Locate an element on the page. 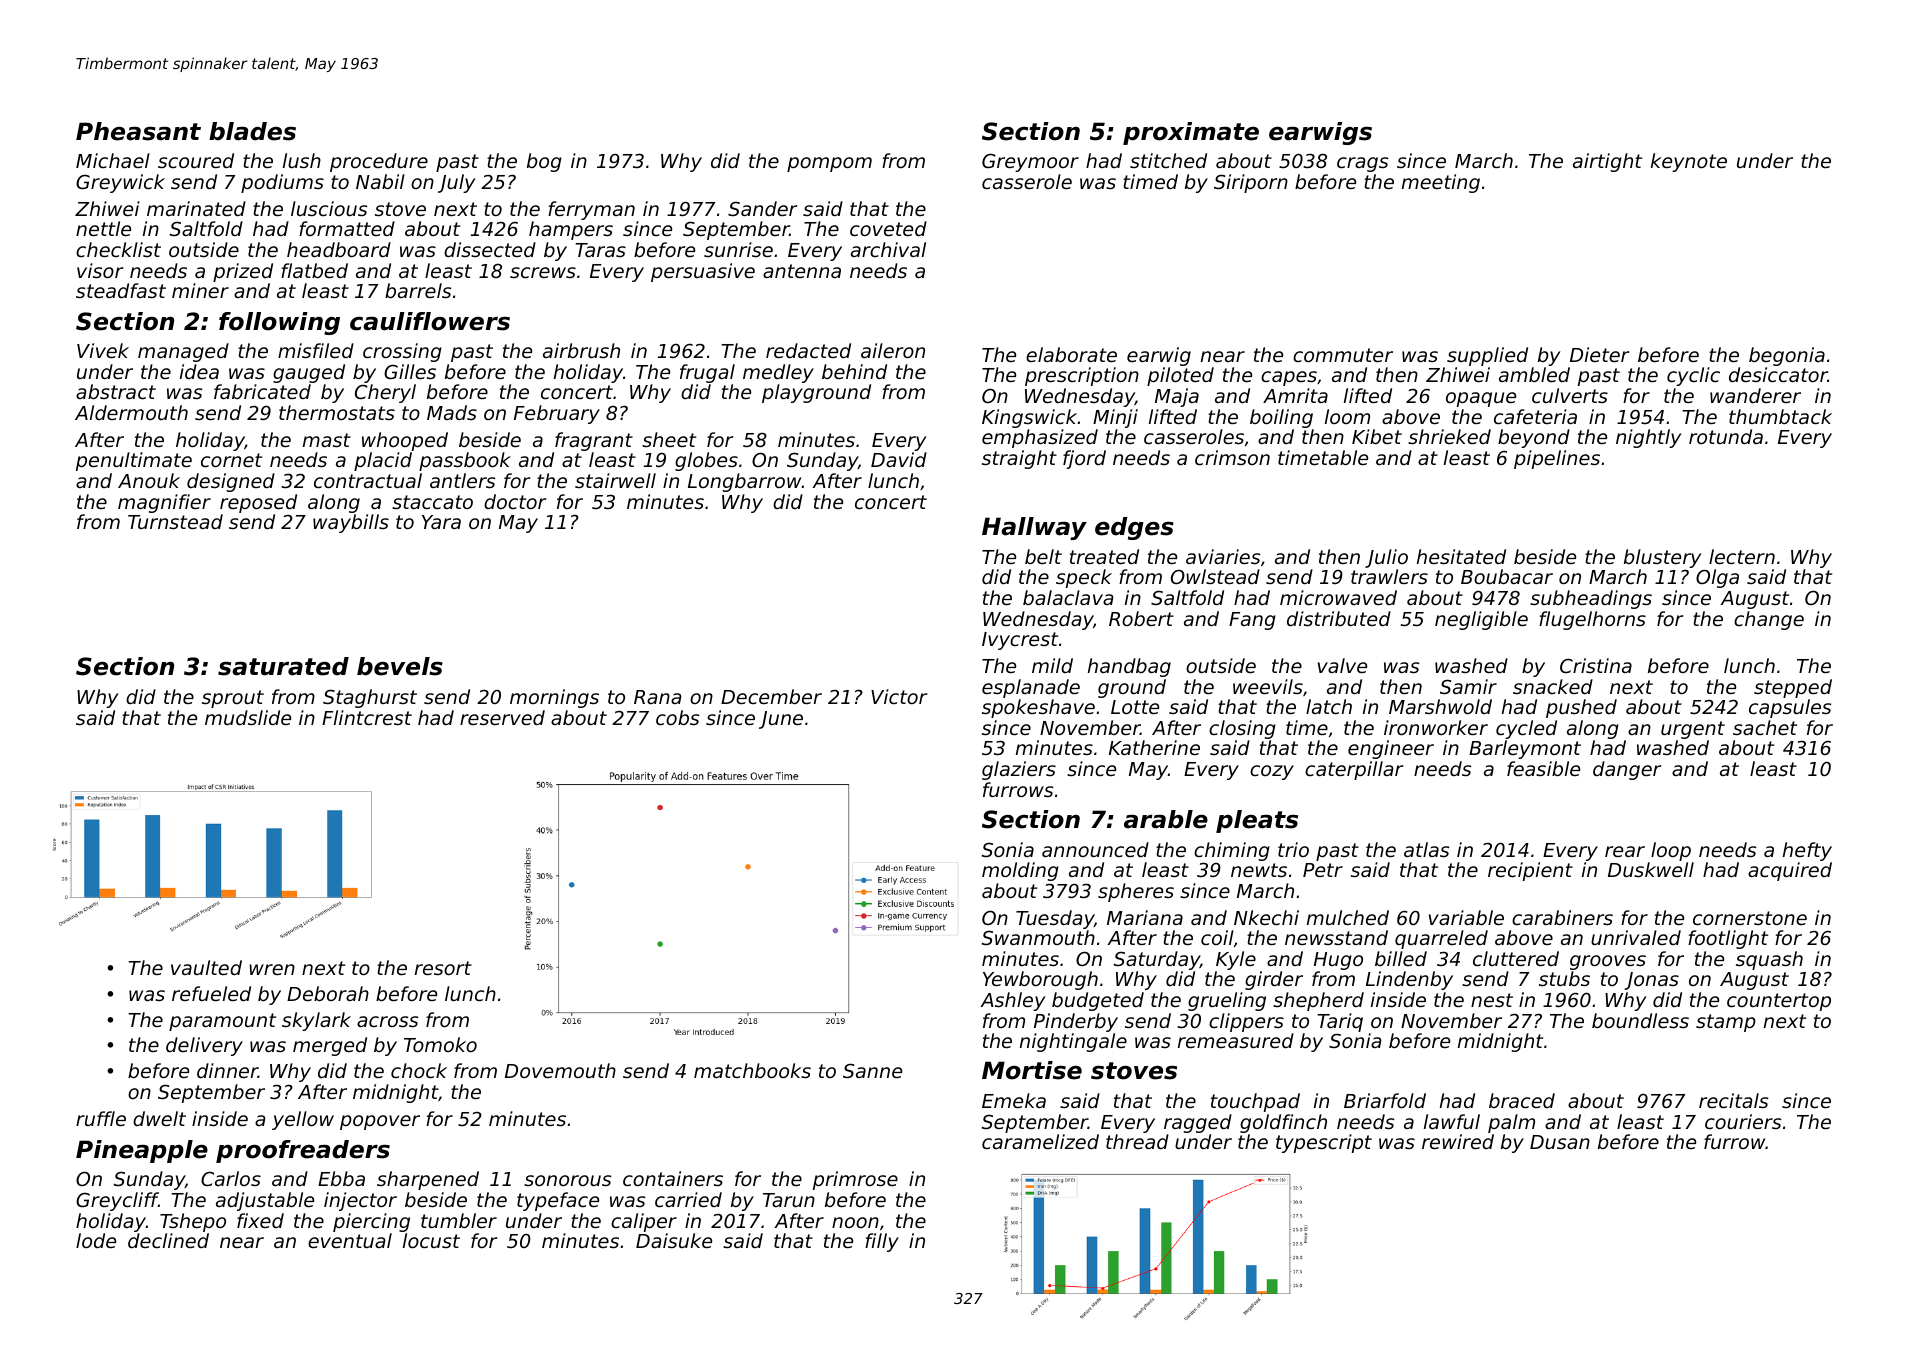 This image has height=1349, width=1908. Owlstead is located at coordinates (1215, 576).
